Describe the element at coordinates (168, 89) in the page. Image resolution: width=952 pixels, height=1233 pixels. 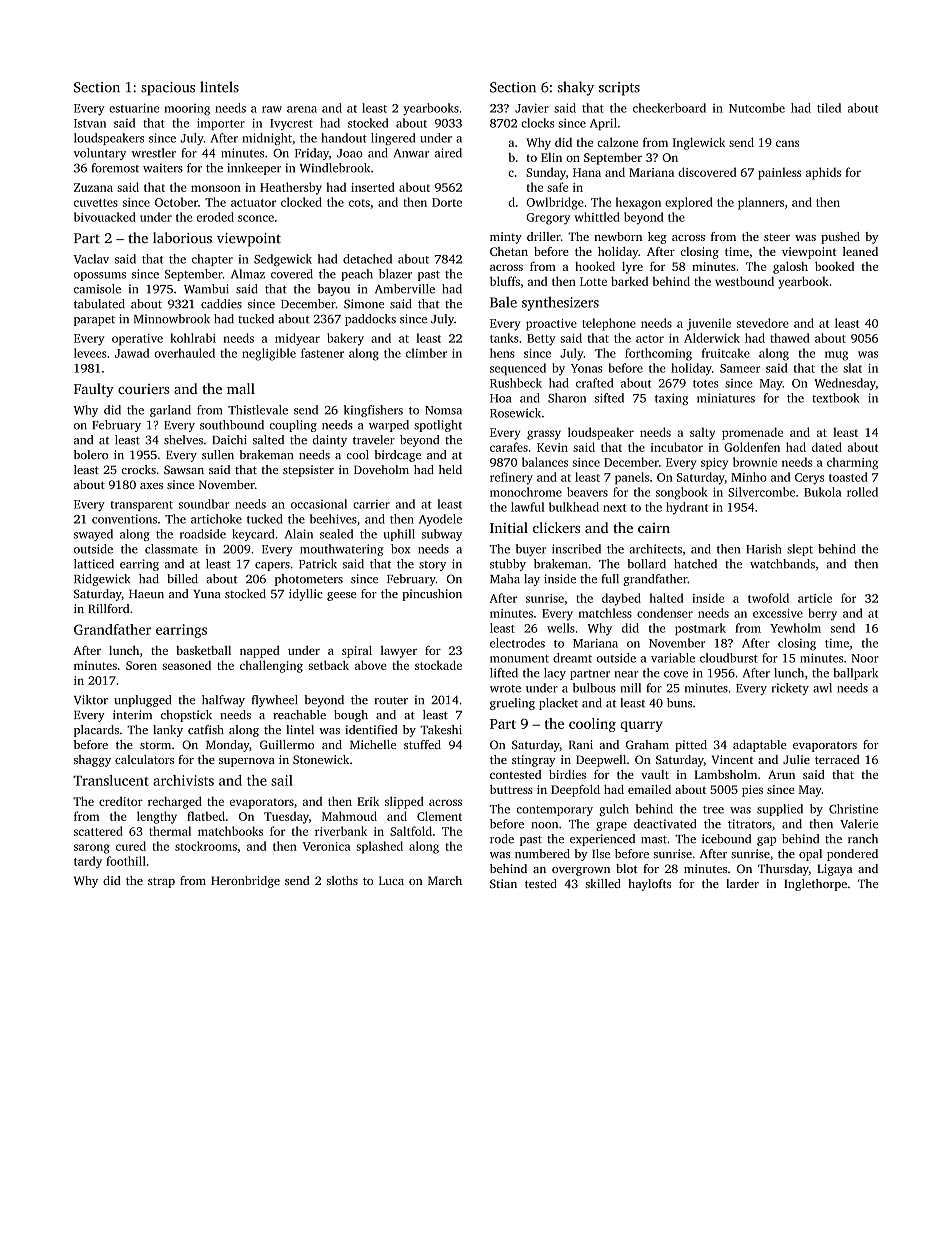
I see `spacious` at that location.
